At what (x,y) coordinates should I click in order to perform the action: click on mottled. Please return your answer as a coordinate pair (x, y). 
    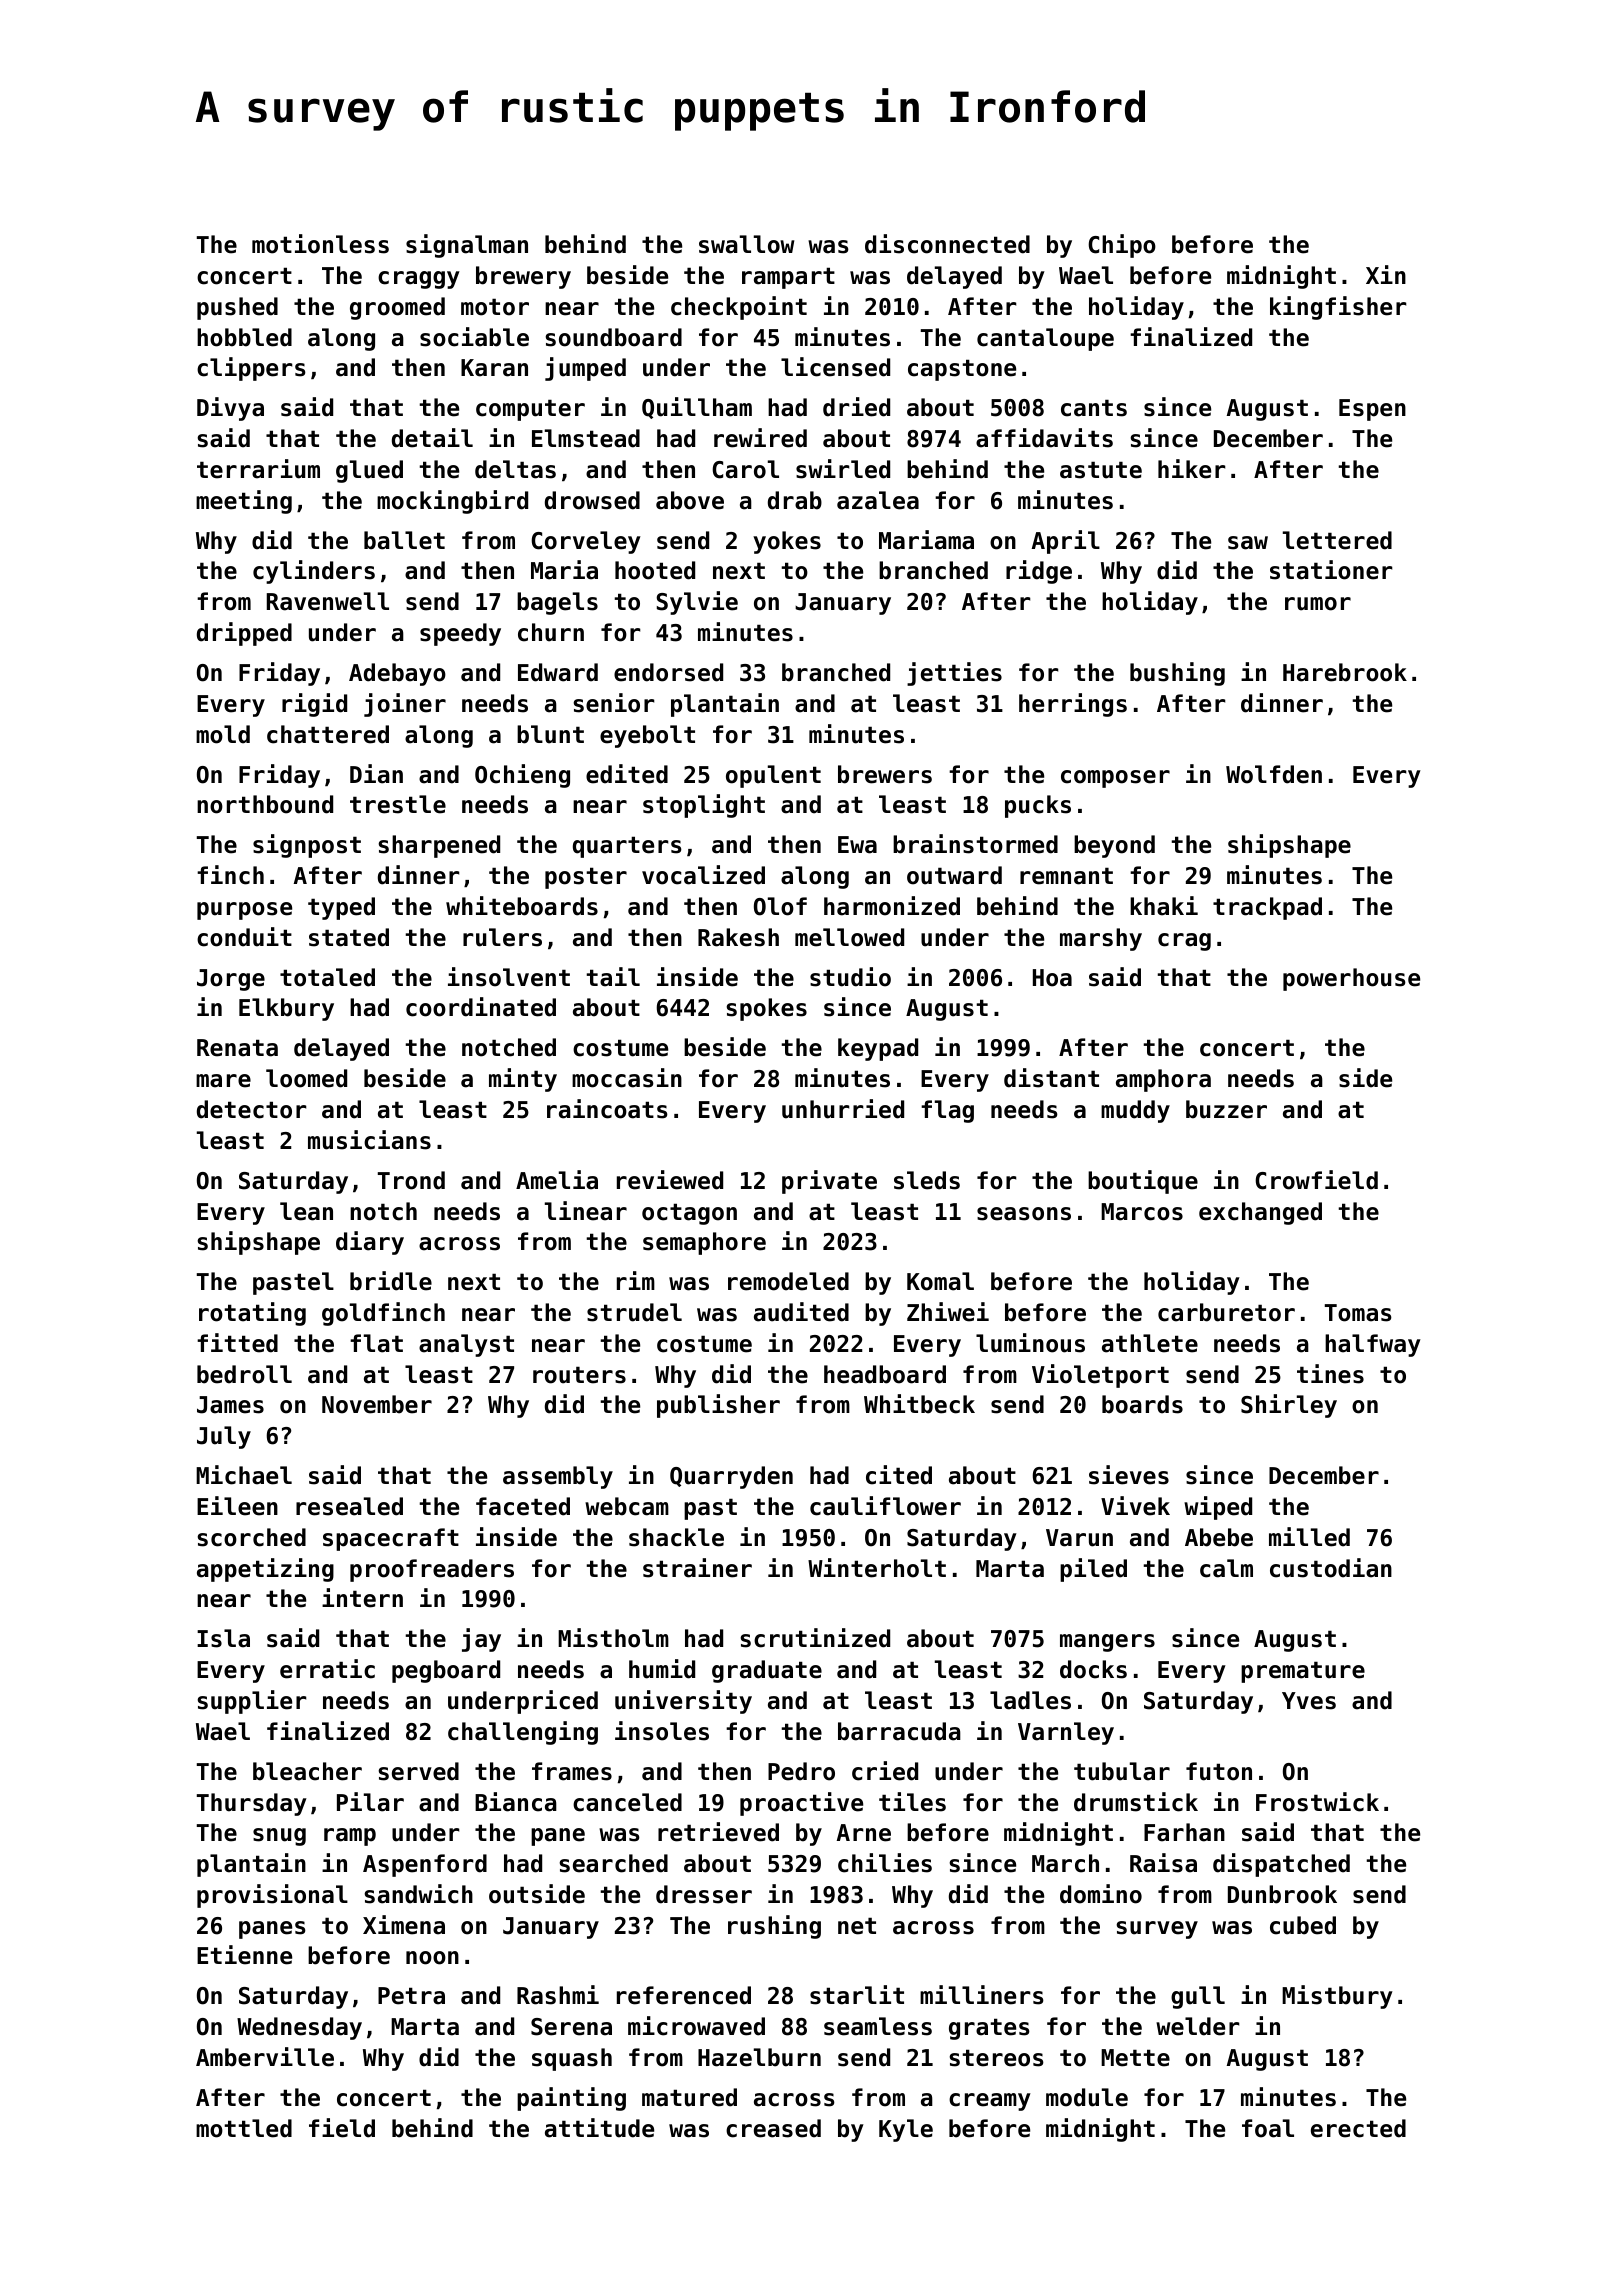
    Looking at the image, I should click on (244, 2128).
